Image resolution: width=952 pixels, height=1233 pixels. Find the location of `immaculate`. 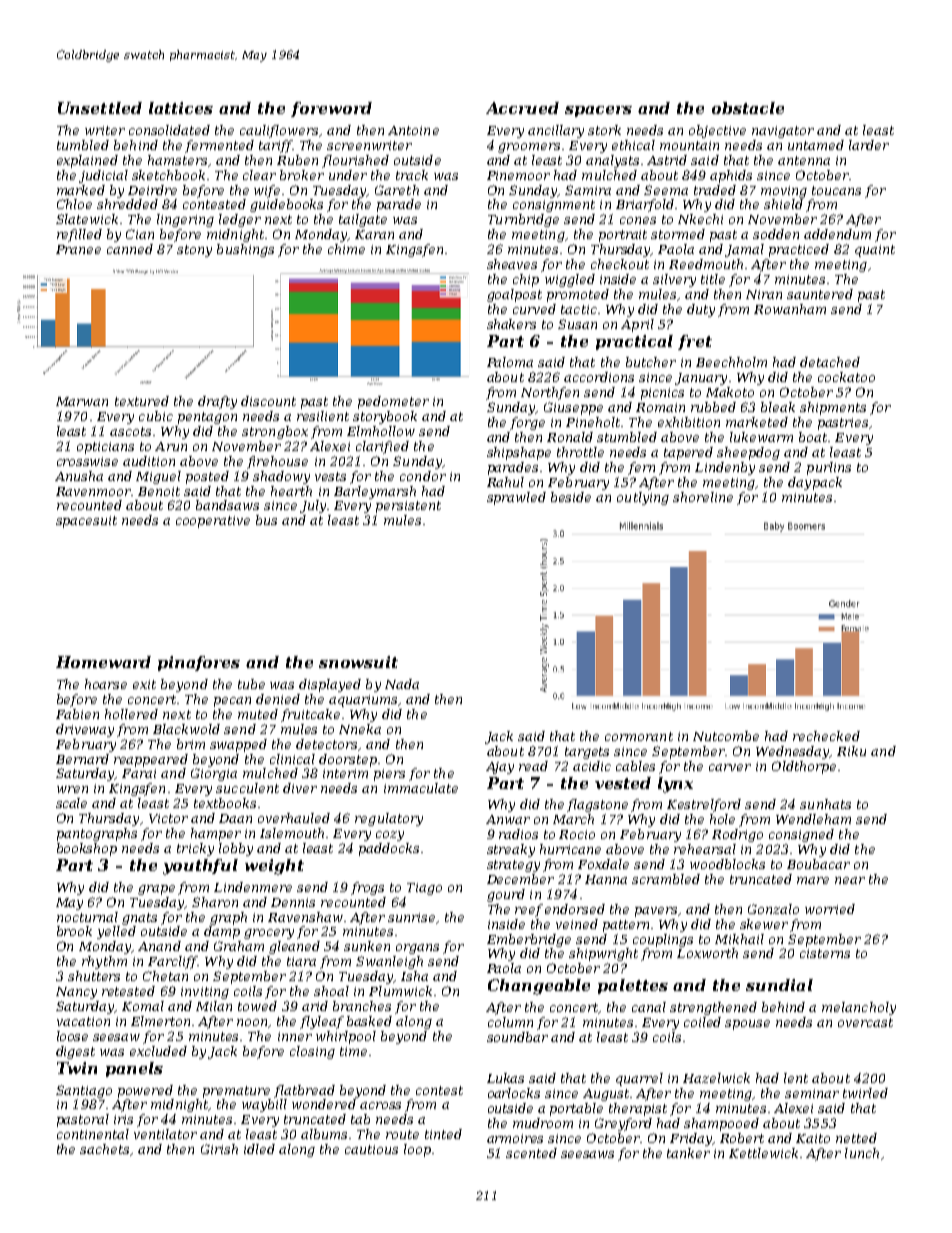

immaculate is located at coordinates (421, 788).
